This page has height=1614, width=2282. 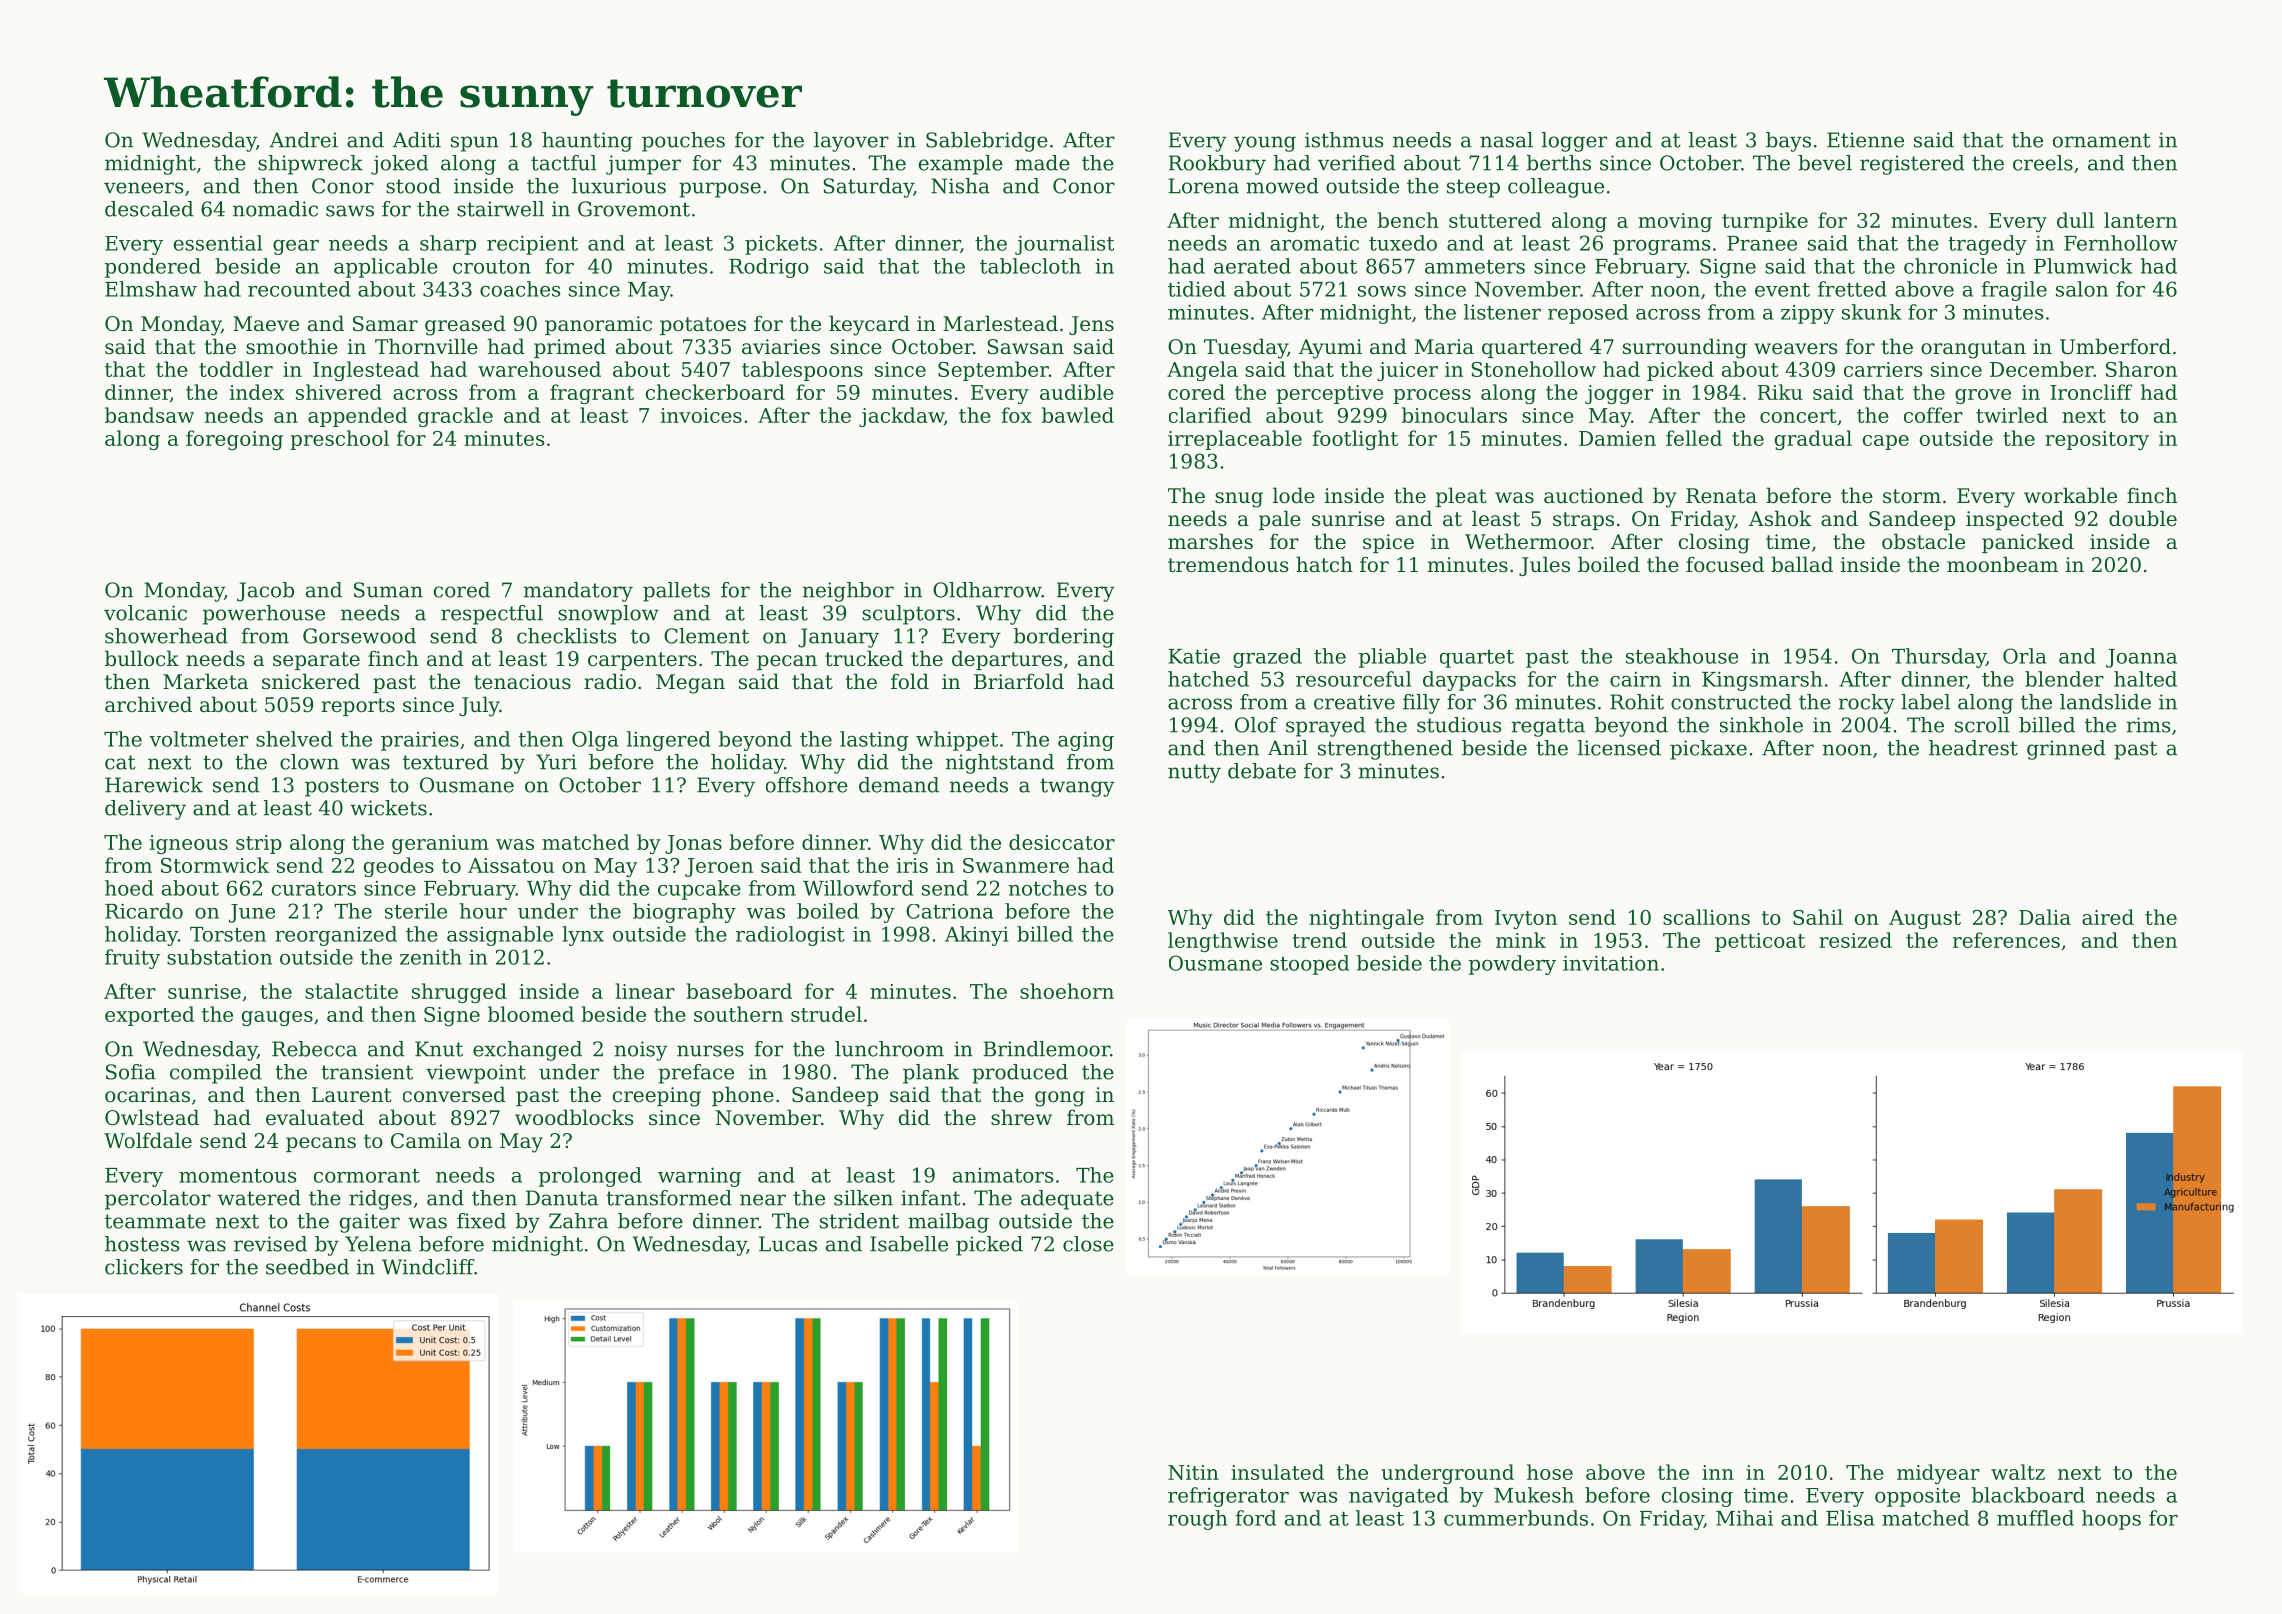 What do you see at coordinates (1583, 521) in the page?
I see `straps` at bounding box center [1583, 521].
